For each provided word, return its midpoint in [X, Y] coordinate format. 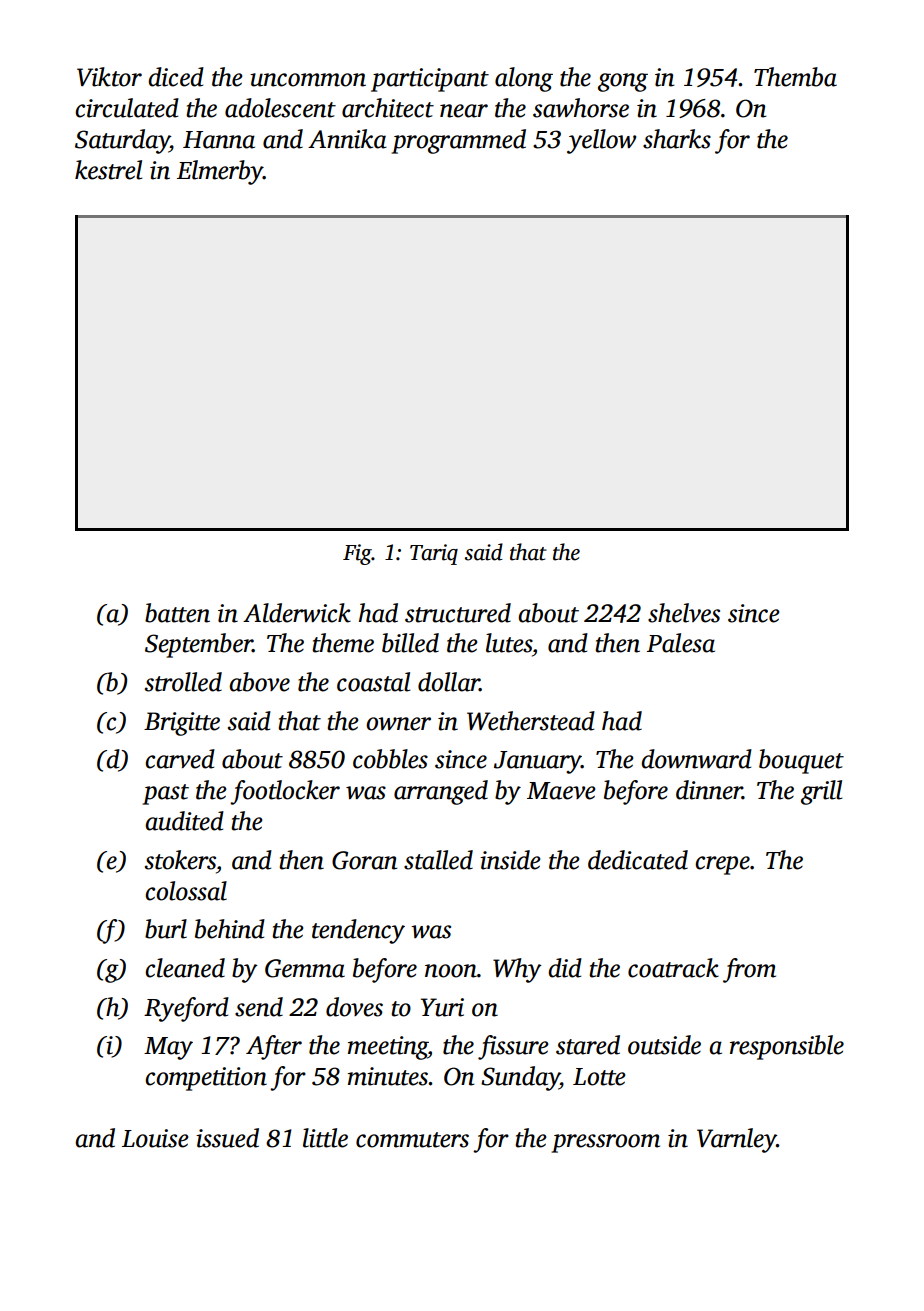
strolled [183, 682]
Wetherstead [531, 721]
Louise [155, 1138]
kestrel [108, 170]
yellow [601, 141]
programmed [458, 141]
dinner [709, 790]
